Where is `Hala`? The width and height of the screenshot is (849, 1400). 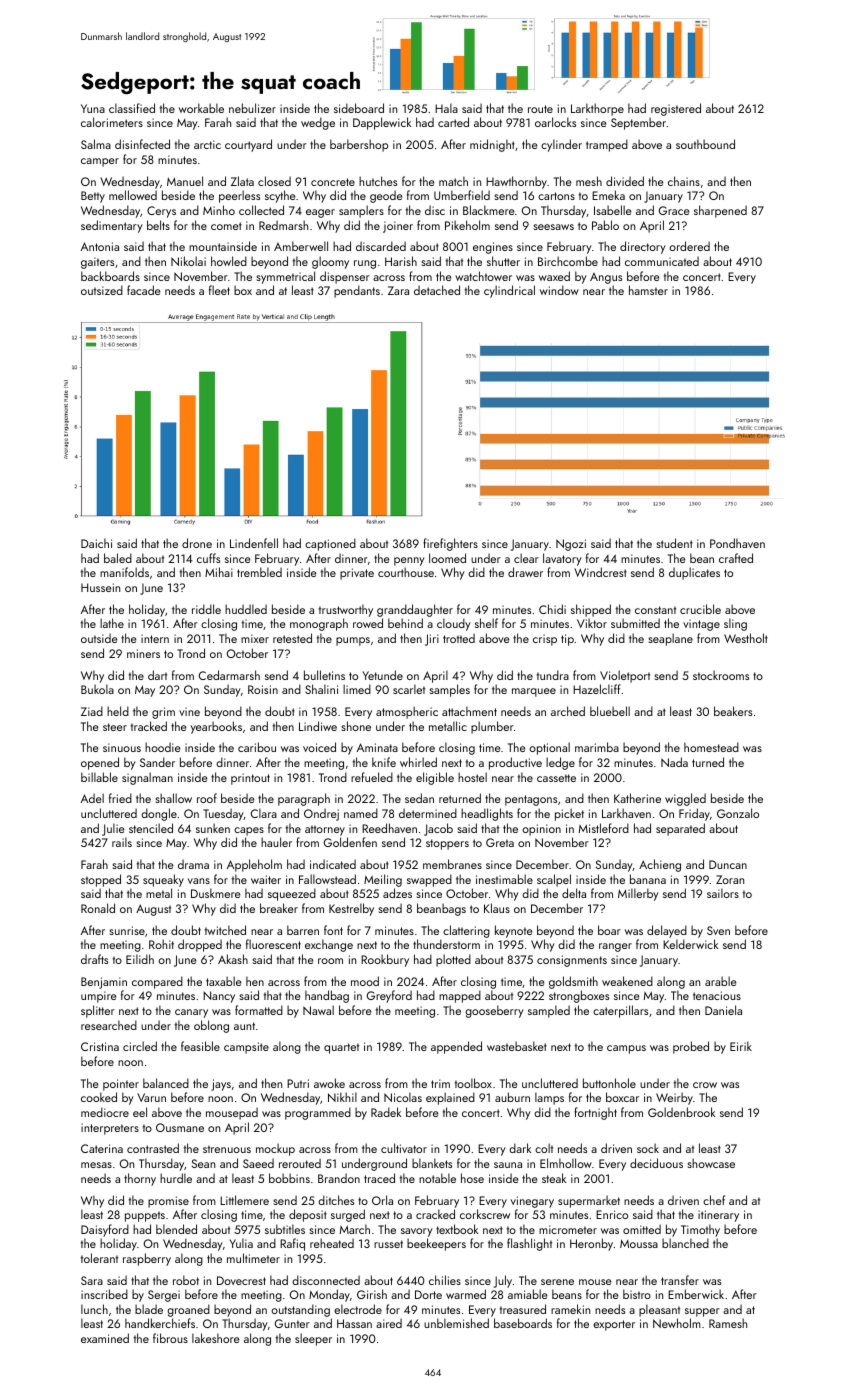 Hala is located at coordinates (446, 108).
